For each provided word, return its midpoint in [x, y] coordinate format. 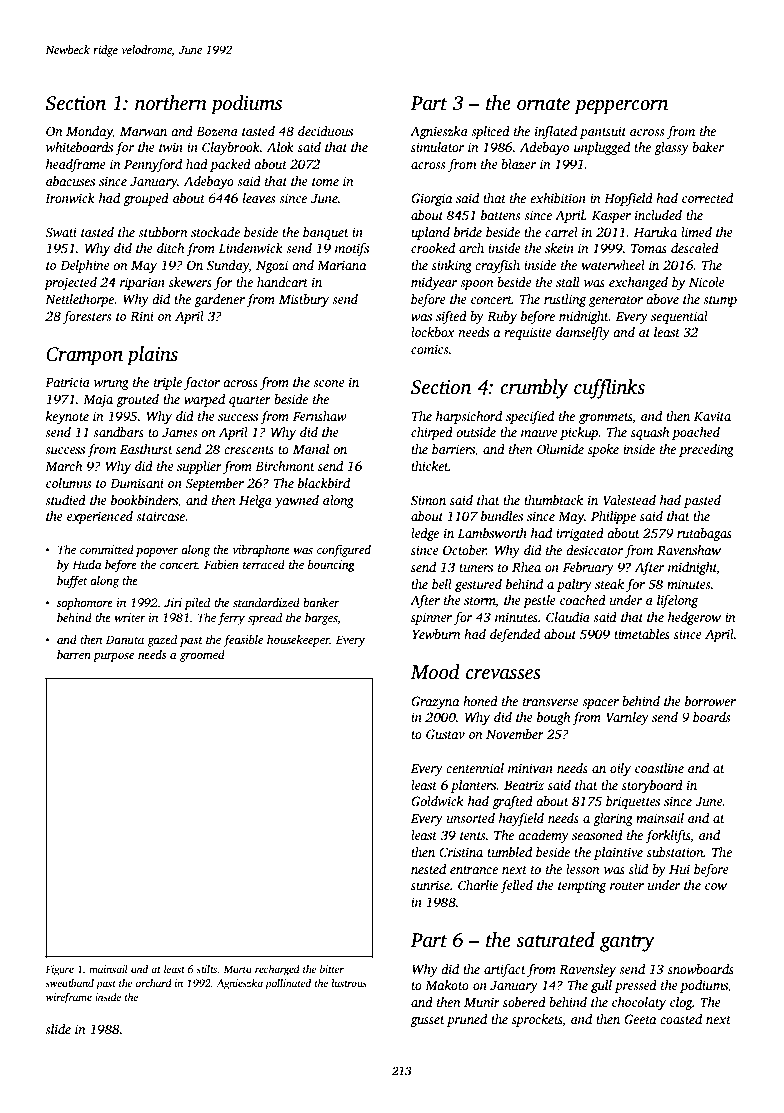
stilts [206, 969]
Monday [89, 132]
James [180, 432]
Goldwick [437, 801]
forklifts [668, 836]
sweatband [69, 983]
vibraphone [261, 551]
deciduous [325, 131]
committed [107, 549]
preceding [706, 450]
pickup [579, 433]
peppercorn [621, 107]
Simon [428, 500]
